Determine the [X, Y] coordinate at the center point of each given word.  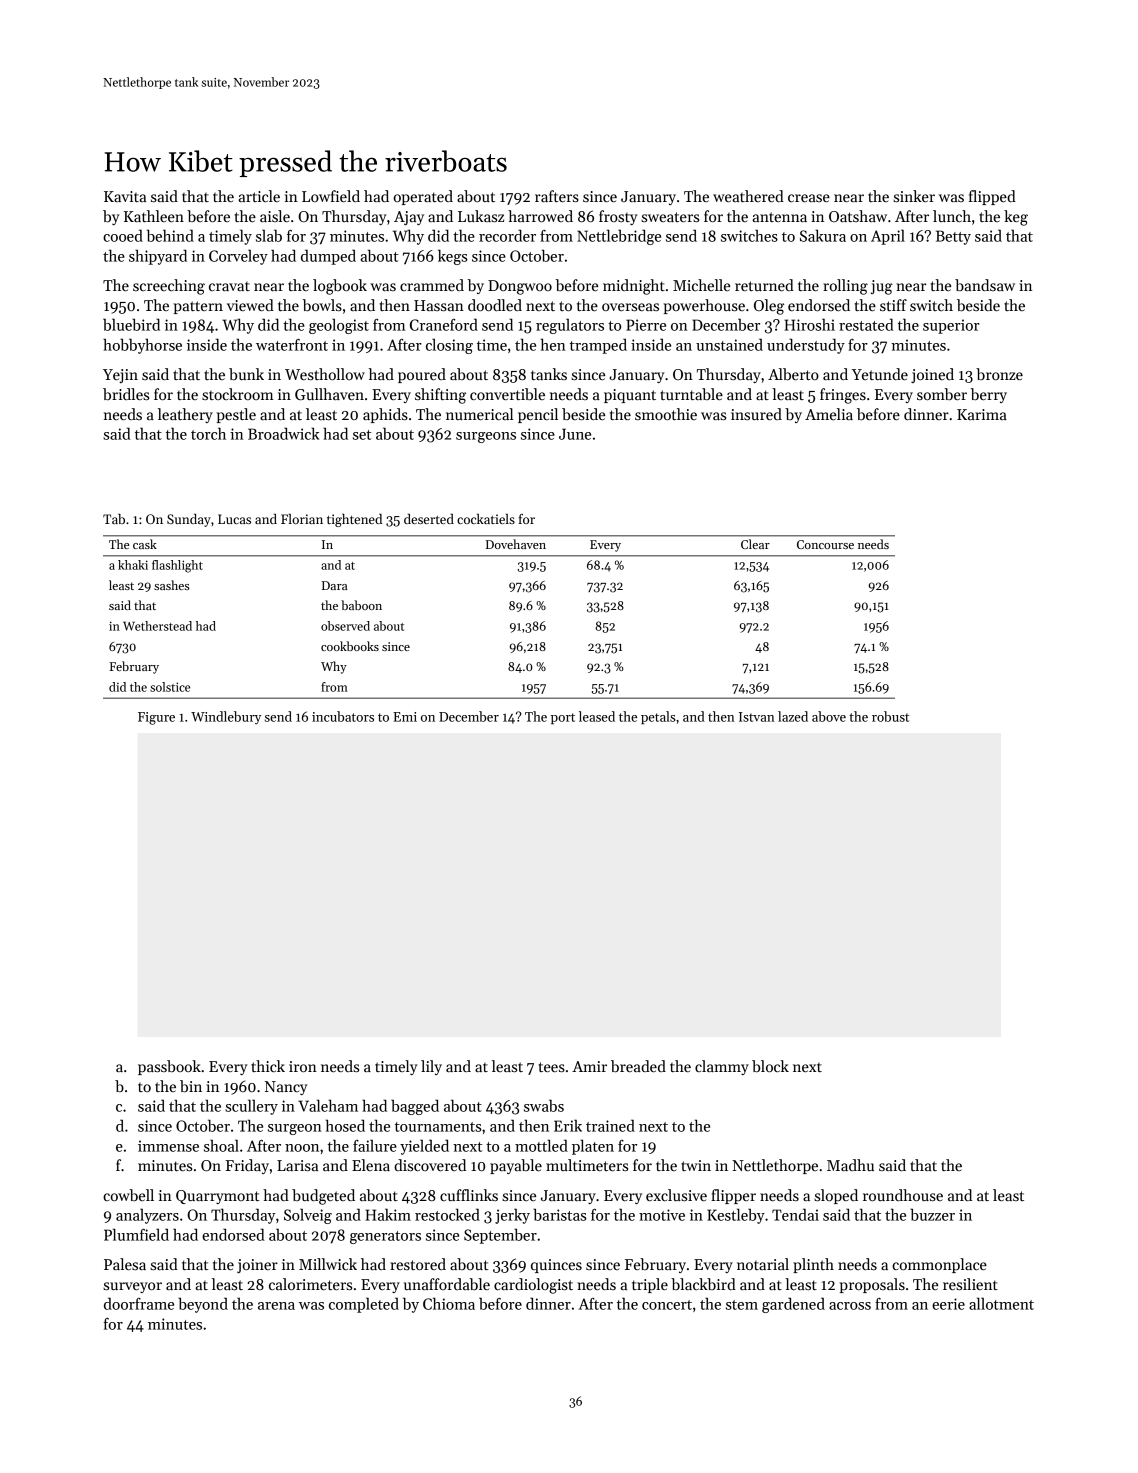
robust [890, 716]
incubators [343, 716]
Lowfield [331, 196]
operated [423, 197]
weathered [748, 196]
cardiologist [533, 1286]
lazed [793, 716]
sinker [914, 196]
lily [431, 1067]
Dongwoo [520, 287]
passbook [169, 1067]
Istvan [757, 717]
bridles [126, 394]
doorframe [139, 1303]
